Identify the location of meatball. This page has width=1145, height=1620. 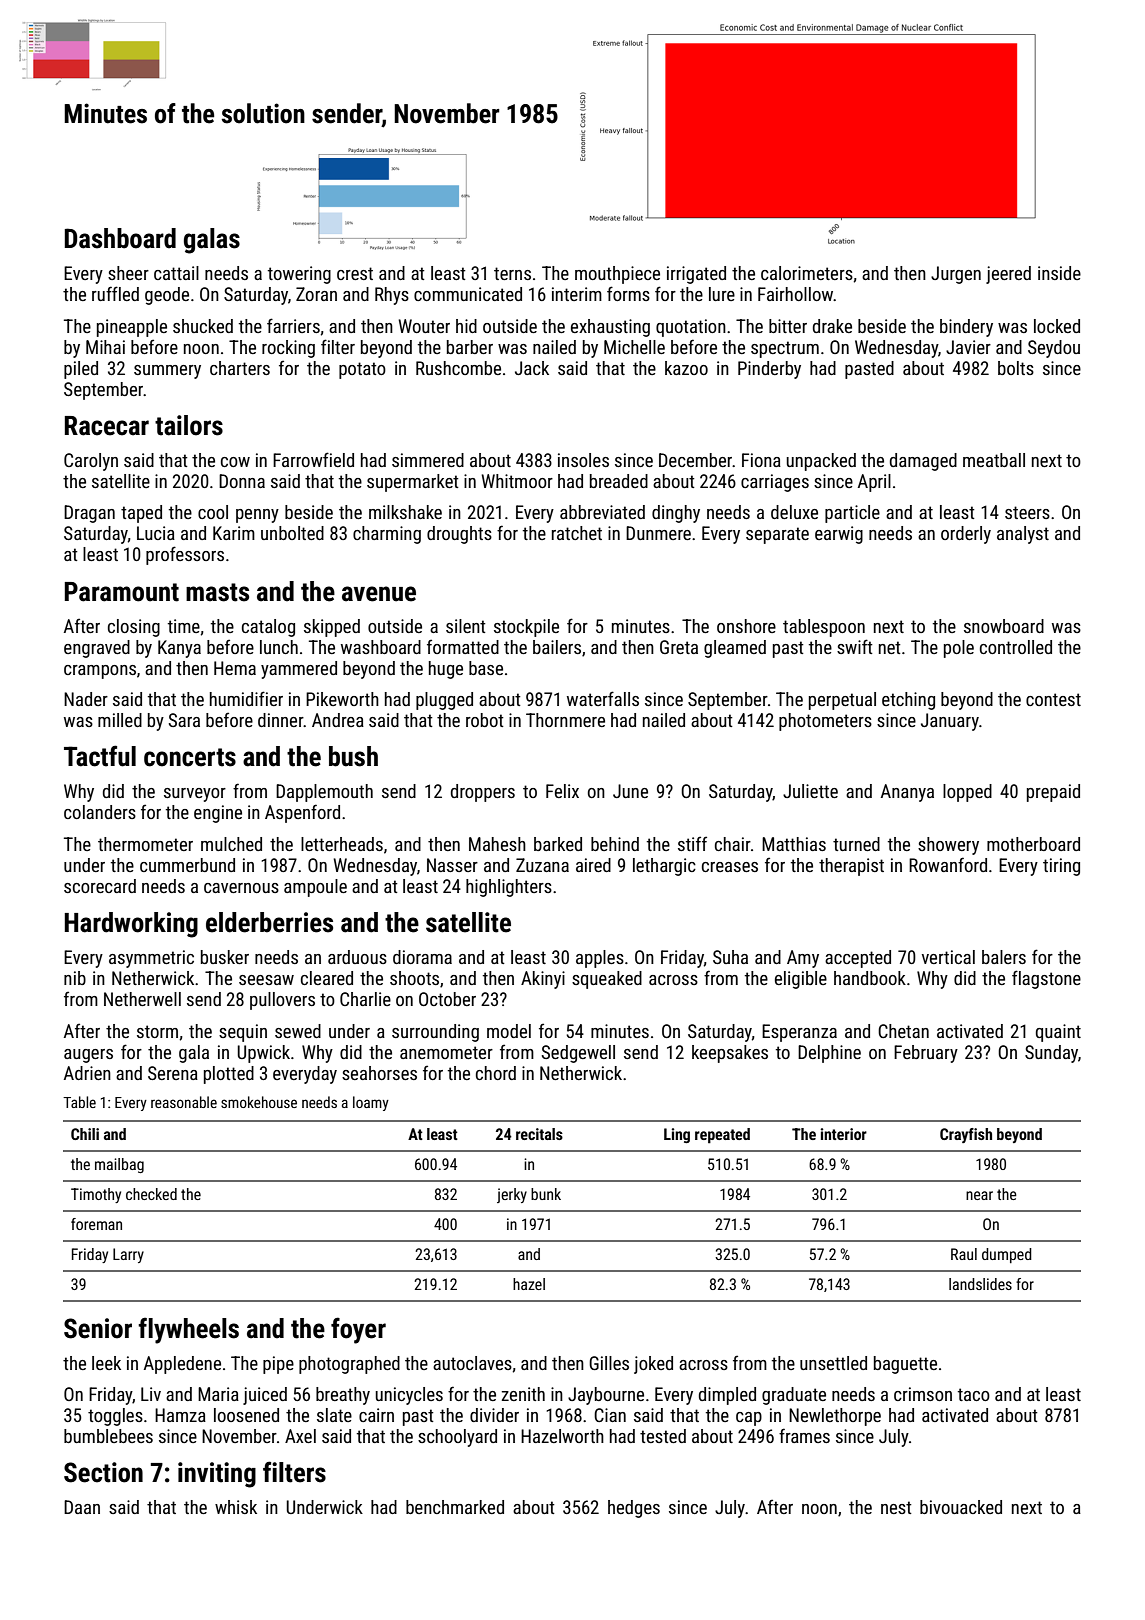
(994, 460).
